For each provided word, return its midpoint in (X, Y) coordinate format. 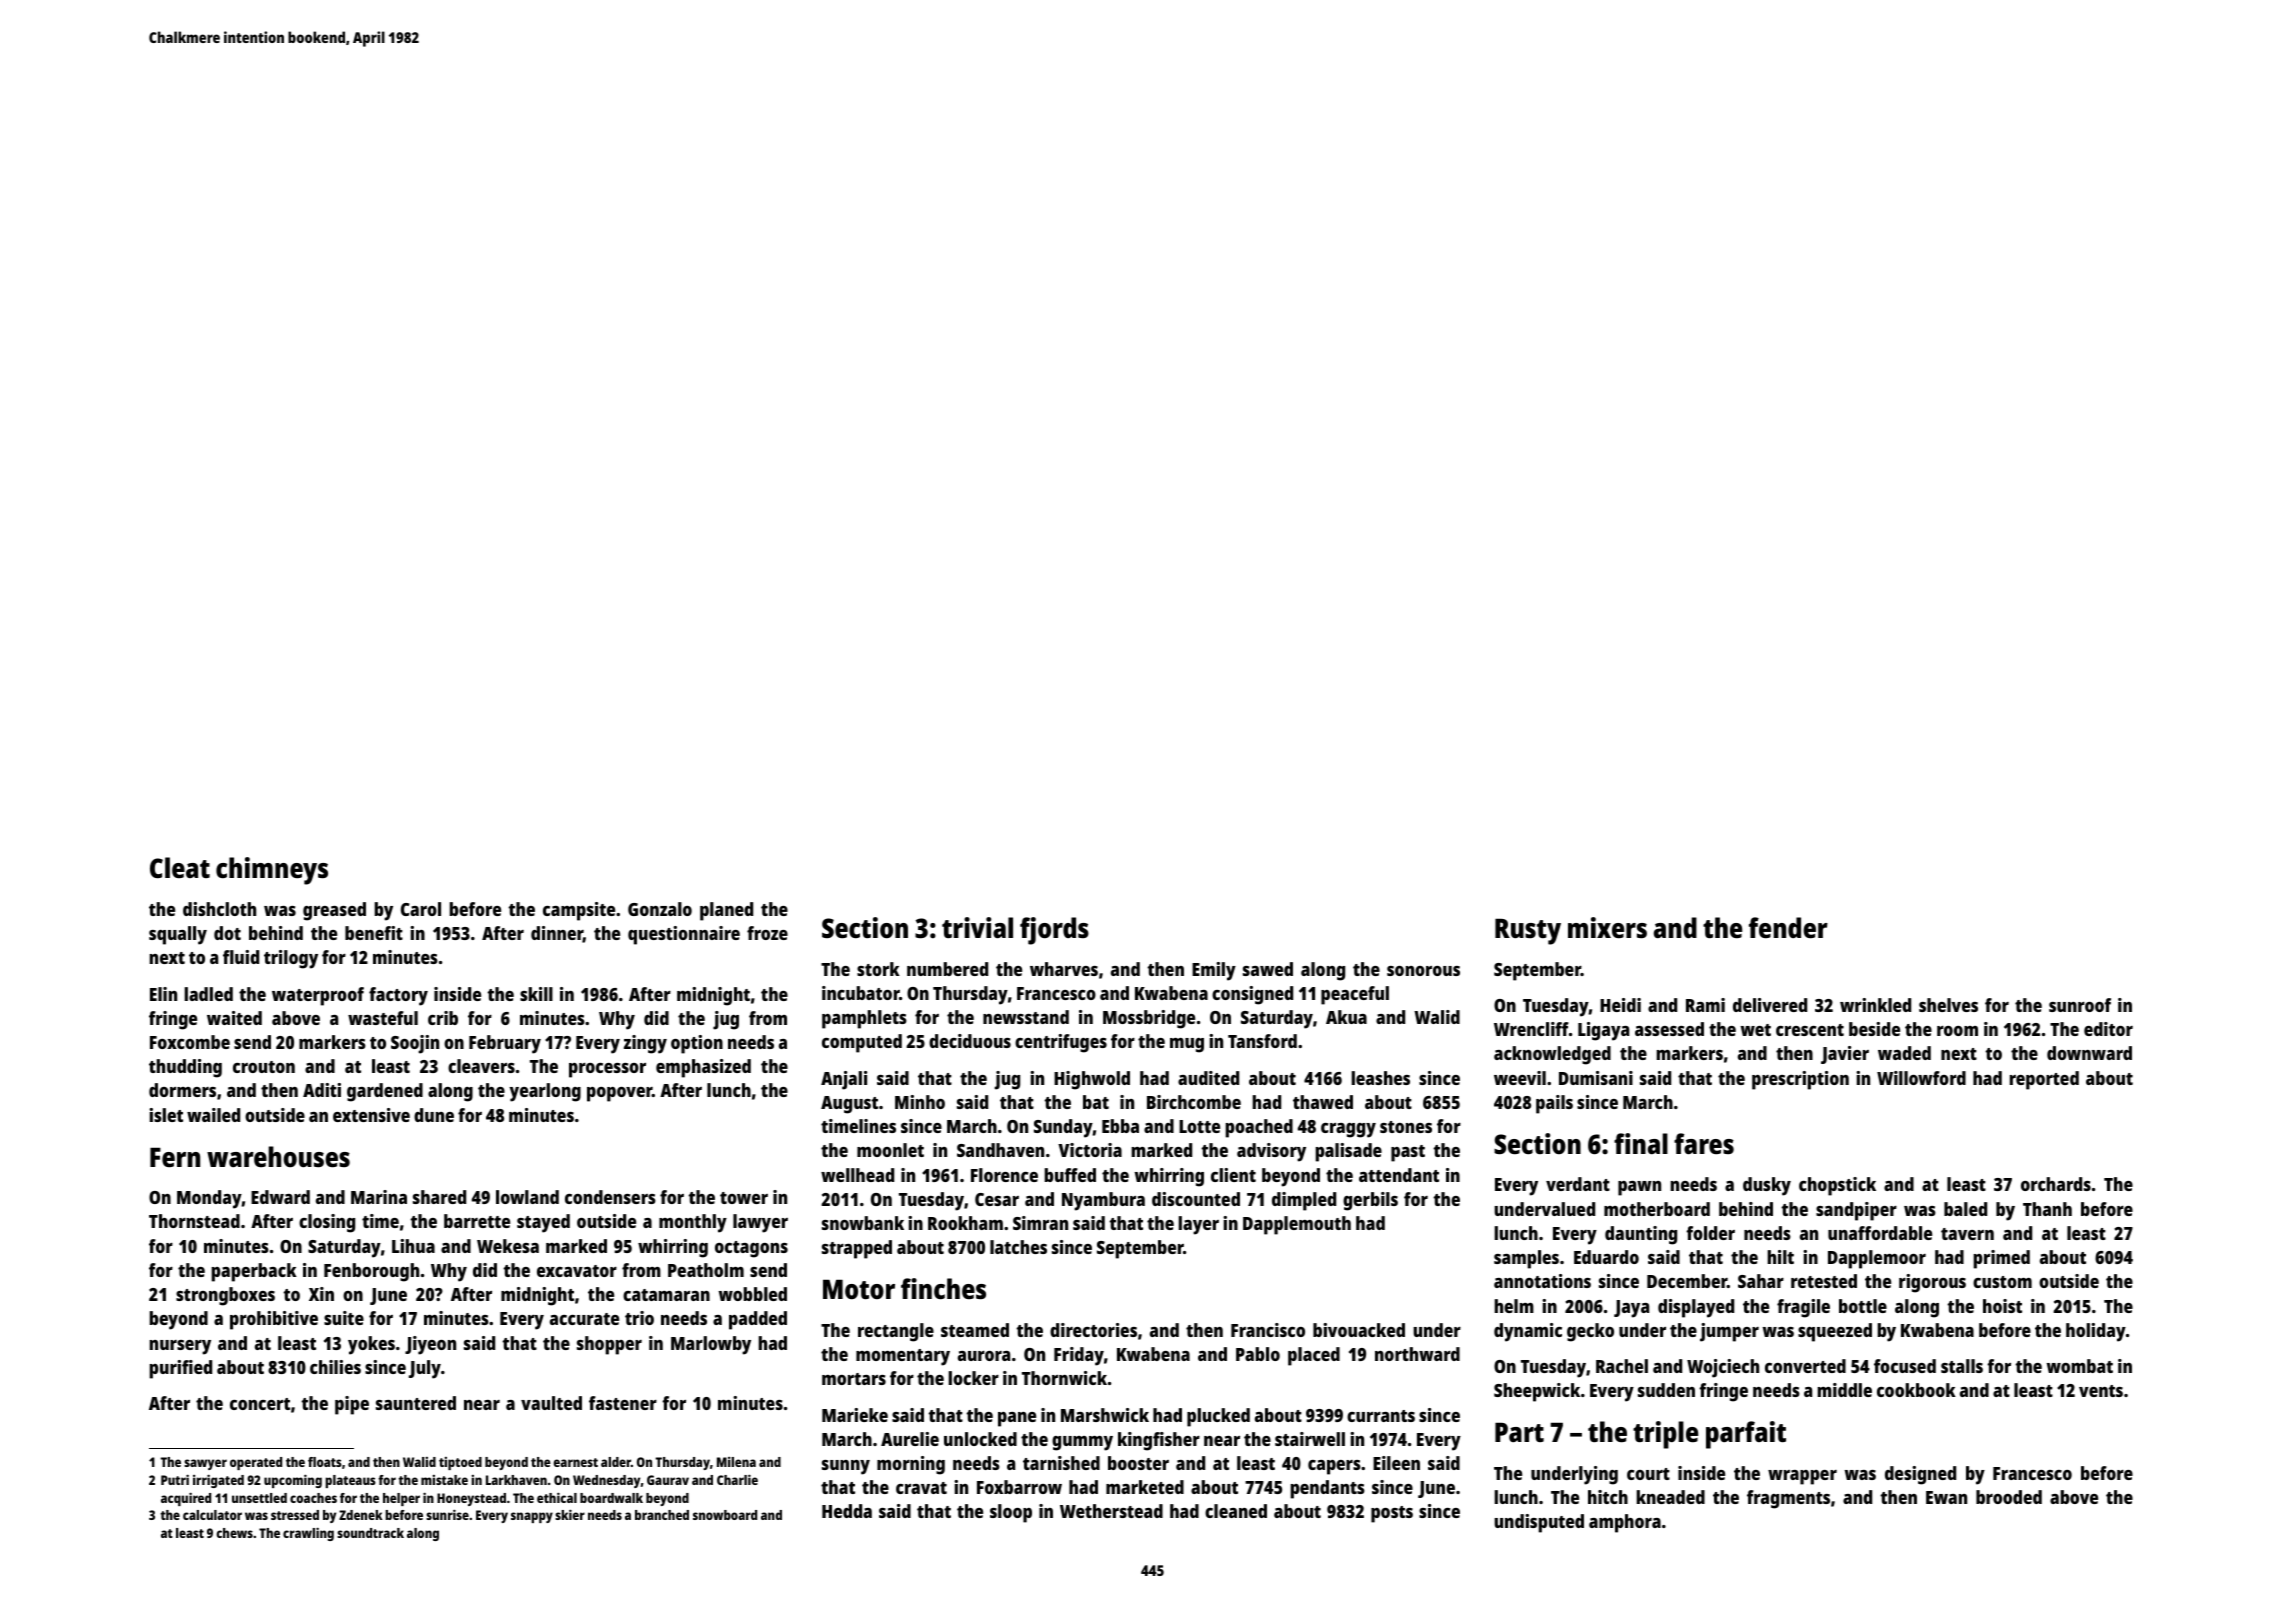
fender (1788, 928)
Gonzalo (660, 909)
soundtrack (370, 1533)
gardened (385, 1092)
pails (1554, 1104)
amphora (1625, 1523)
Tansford (1262, 1041)
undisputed (1539, 1523)
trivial (977, 927)
